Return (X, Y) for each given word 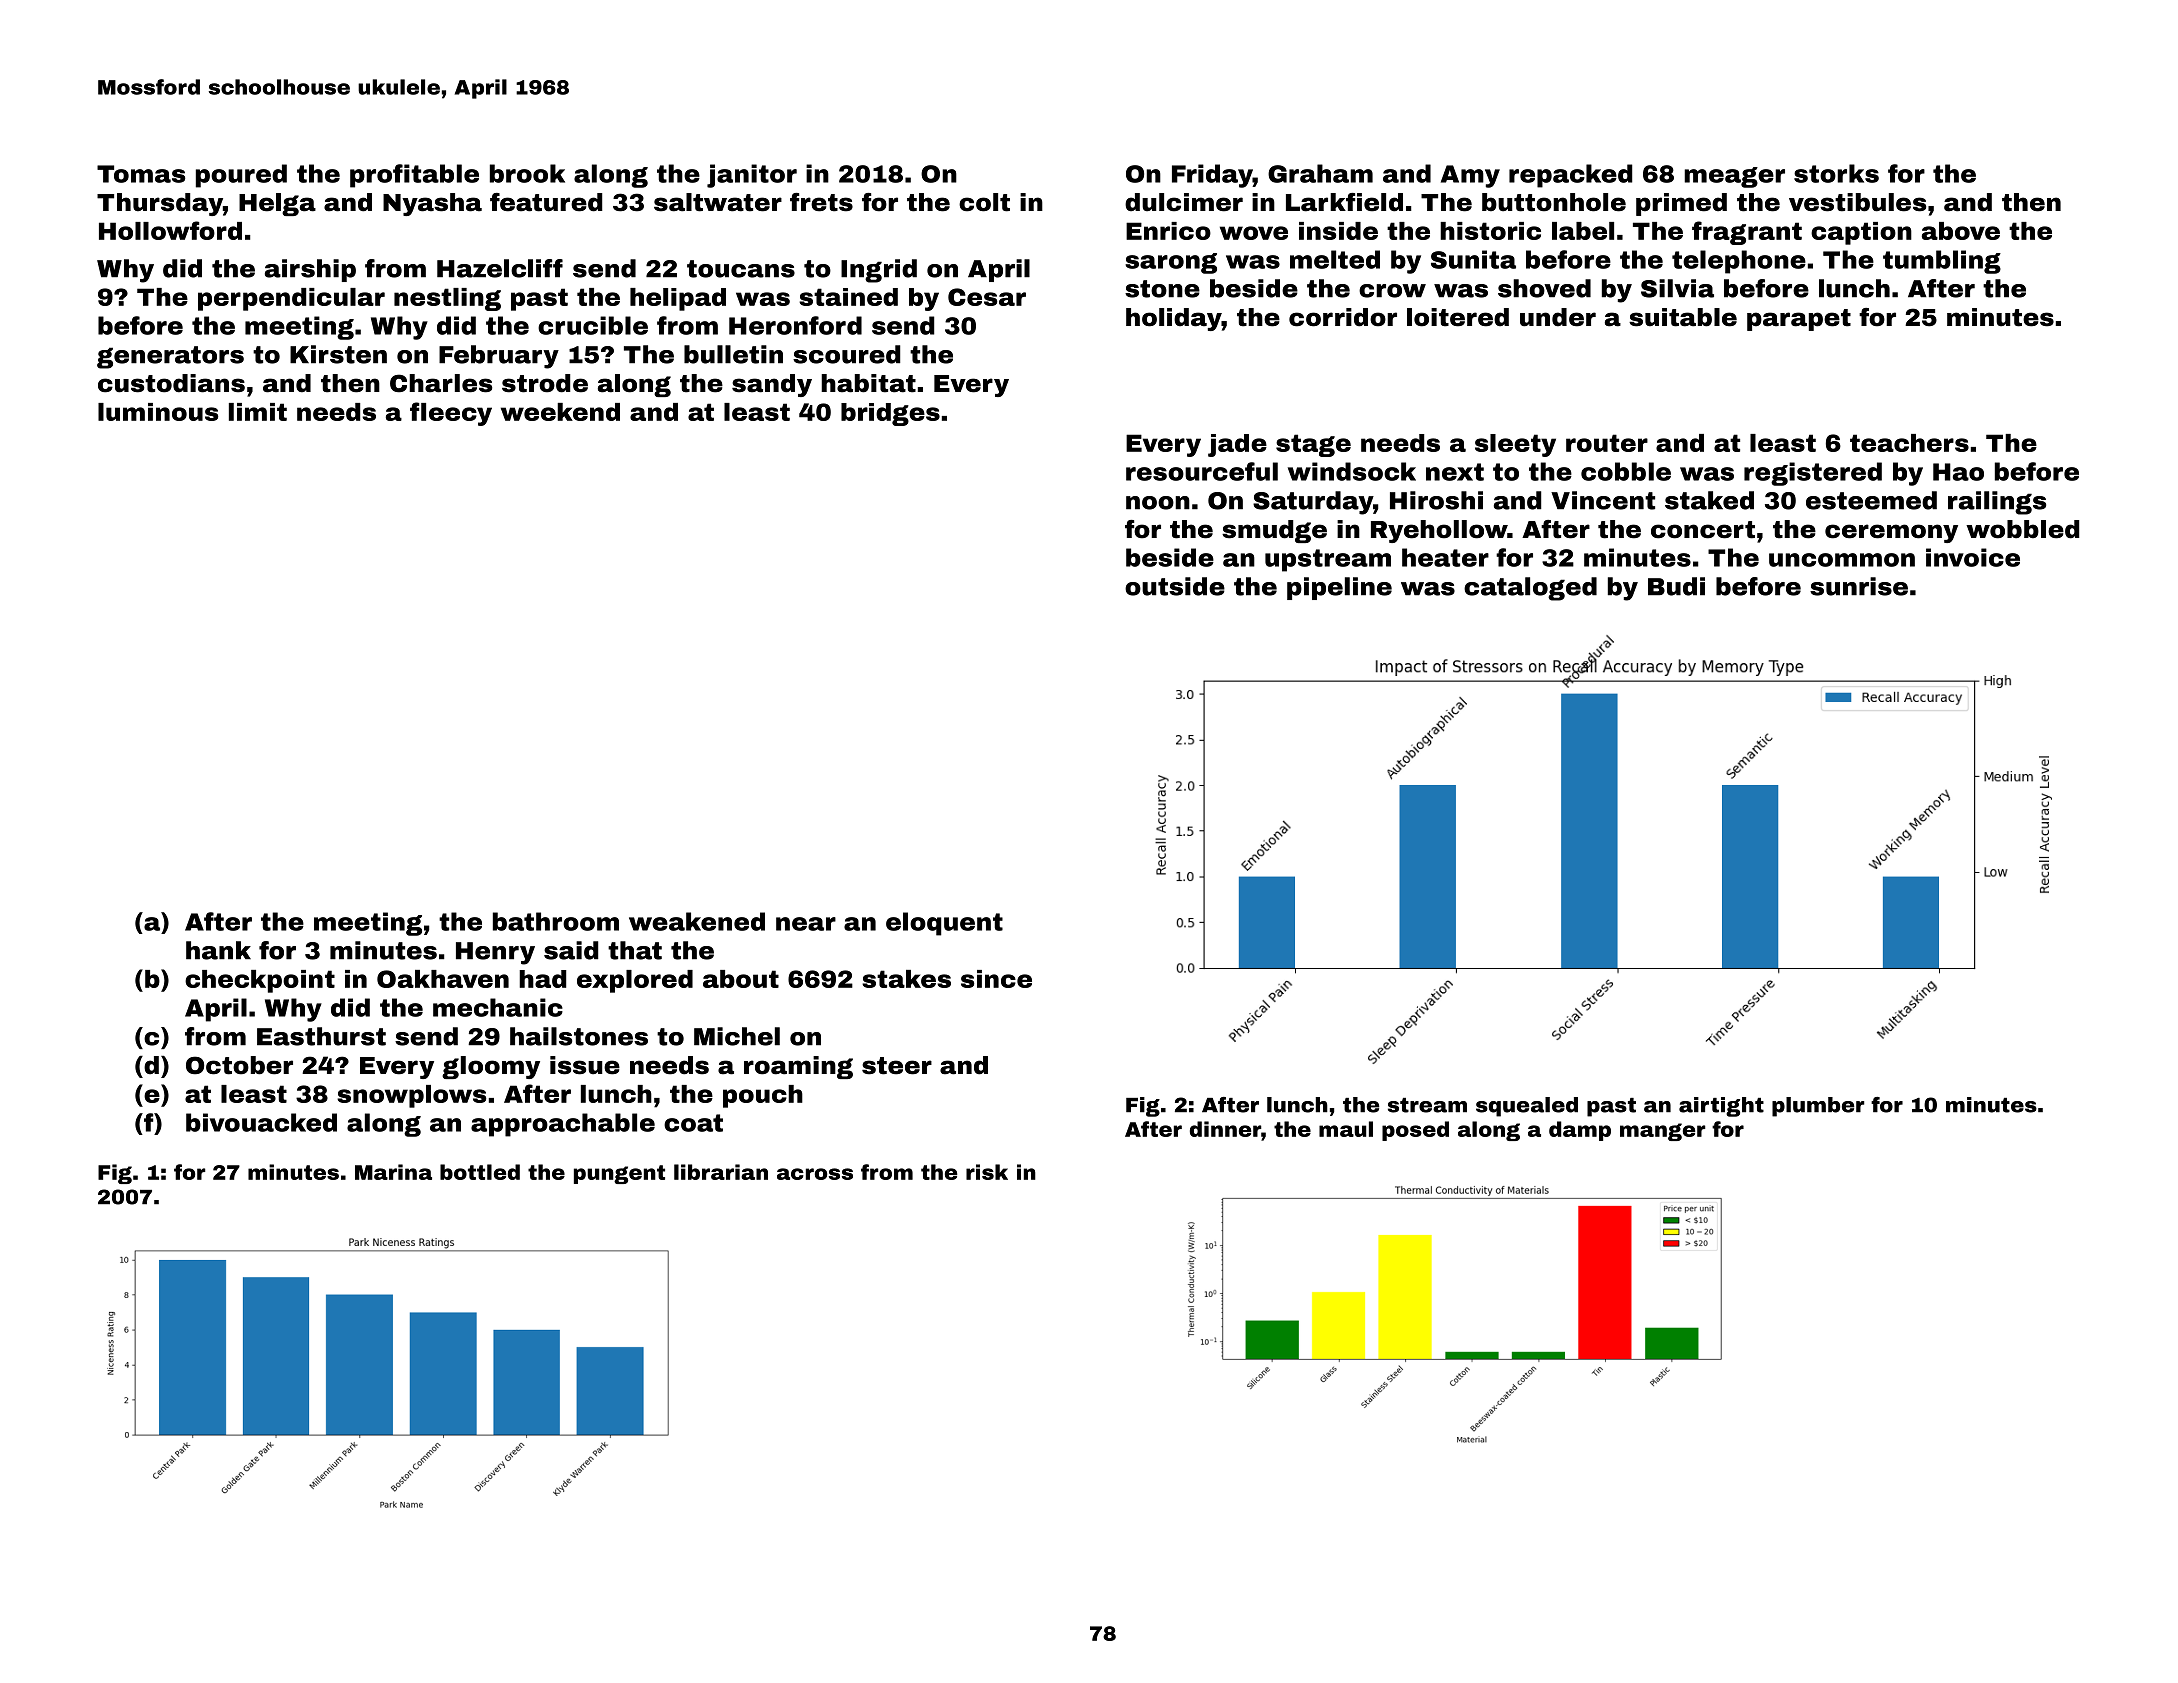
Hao (1958, 472)
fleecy (451, 414)
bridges (890, 414)
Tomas (141, 174)
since (996, 979)
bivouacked (261, 1122)
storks (1836, 173)
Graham (1320, 173)
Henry (495, 953)
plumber (1818, 1107)
